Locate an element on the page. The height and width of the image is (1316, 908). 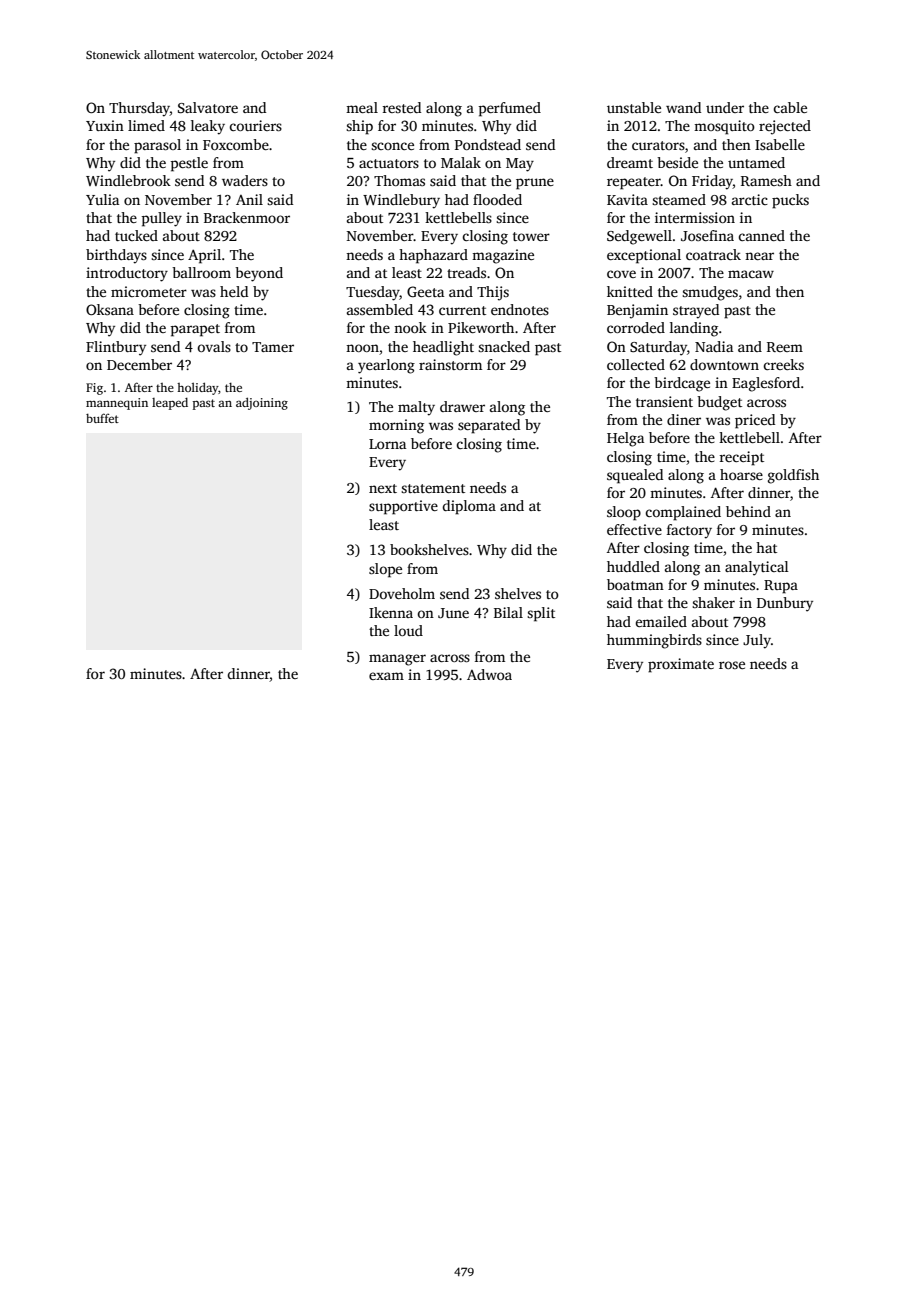
exam is located at coordinates (386, 676).
